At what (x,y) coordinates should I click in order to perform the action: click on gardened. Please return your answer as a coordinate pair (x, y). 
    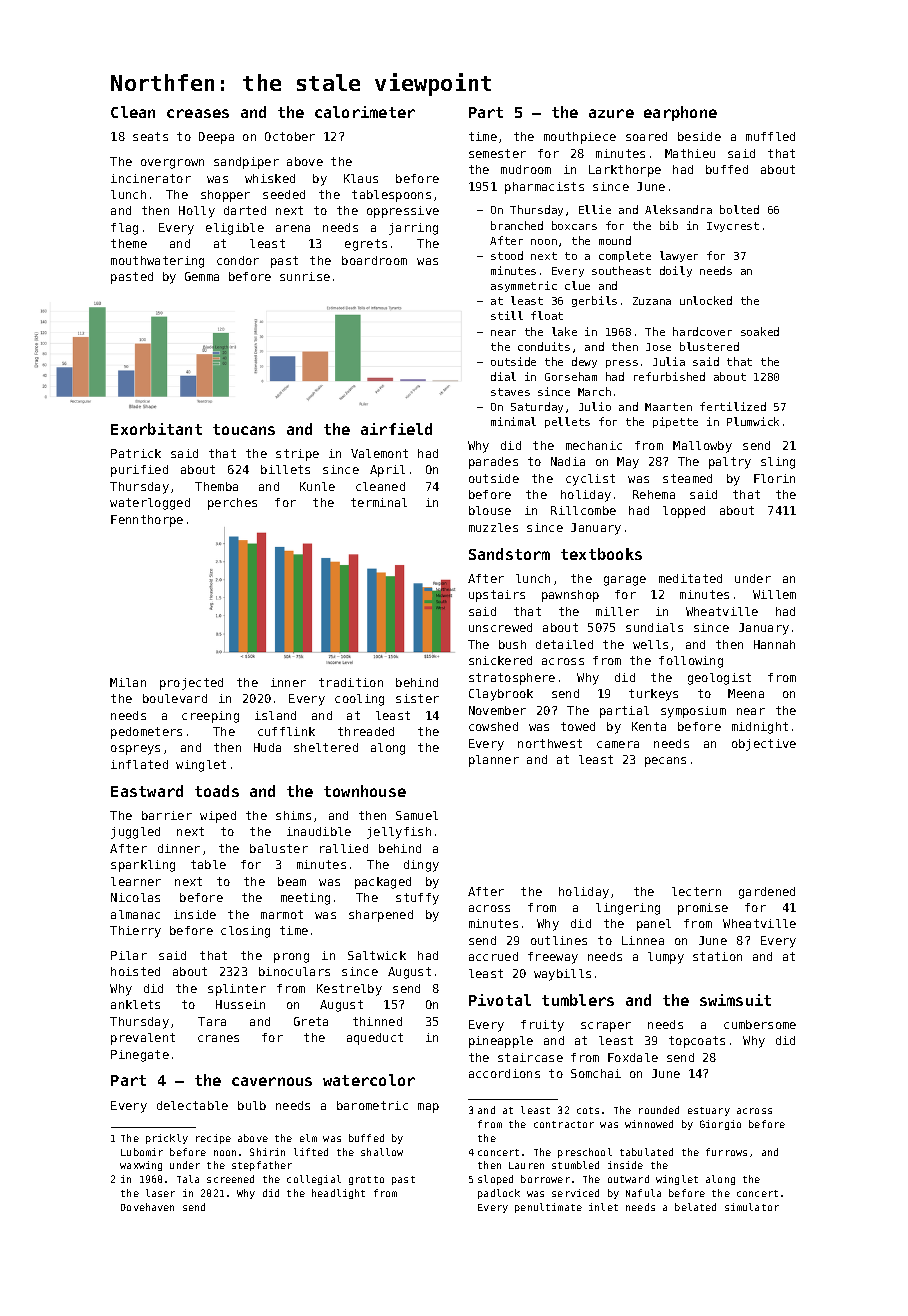
    Looking at the image, I should click on (767, 893).
